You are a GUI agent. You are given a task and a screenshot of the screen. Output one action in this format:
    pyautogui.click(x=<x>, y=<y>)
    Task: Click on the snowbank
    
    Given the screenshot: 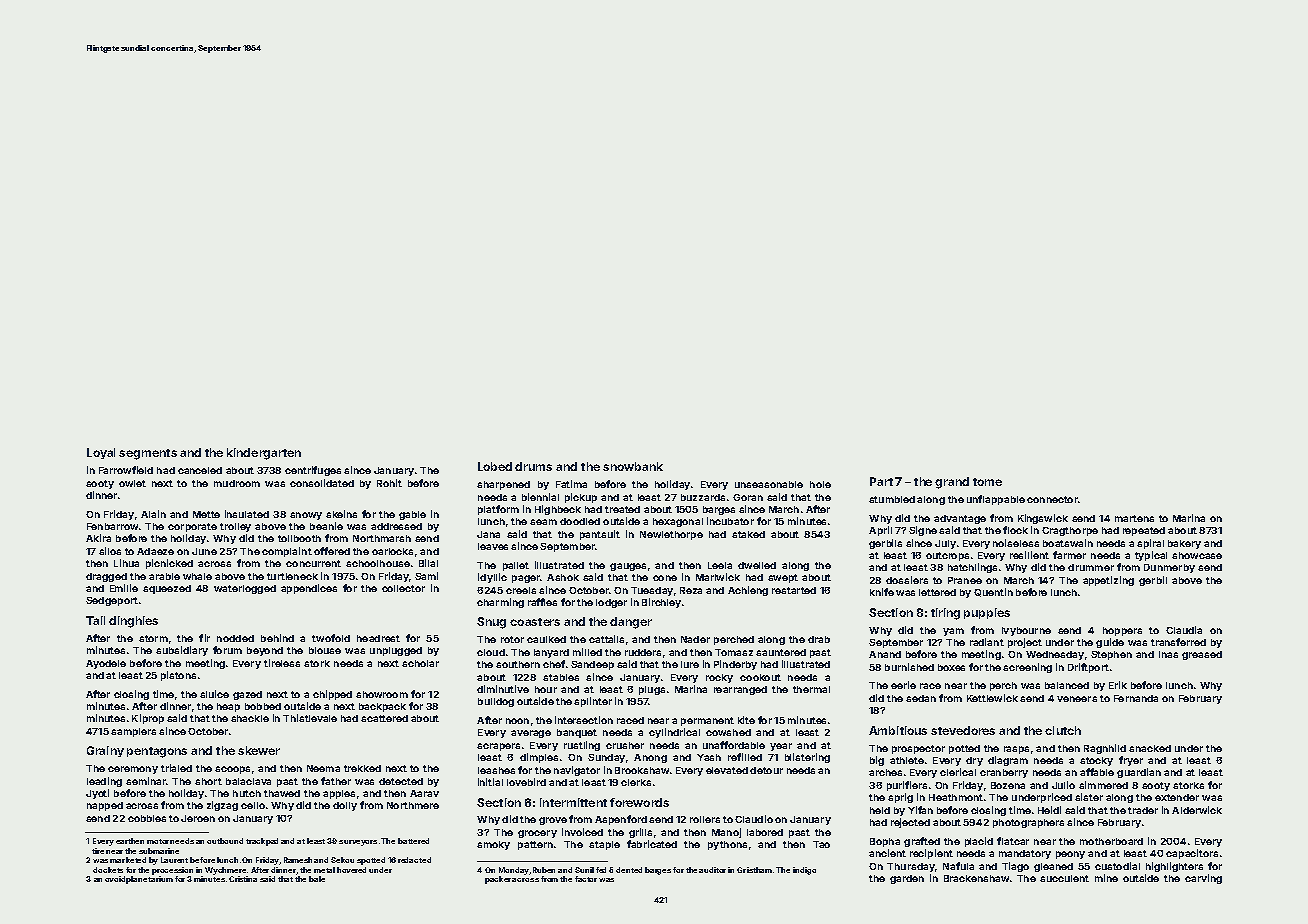 What is the action you would take?
    pyautogui.click(x=633, y=466)
